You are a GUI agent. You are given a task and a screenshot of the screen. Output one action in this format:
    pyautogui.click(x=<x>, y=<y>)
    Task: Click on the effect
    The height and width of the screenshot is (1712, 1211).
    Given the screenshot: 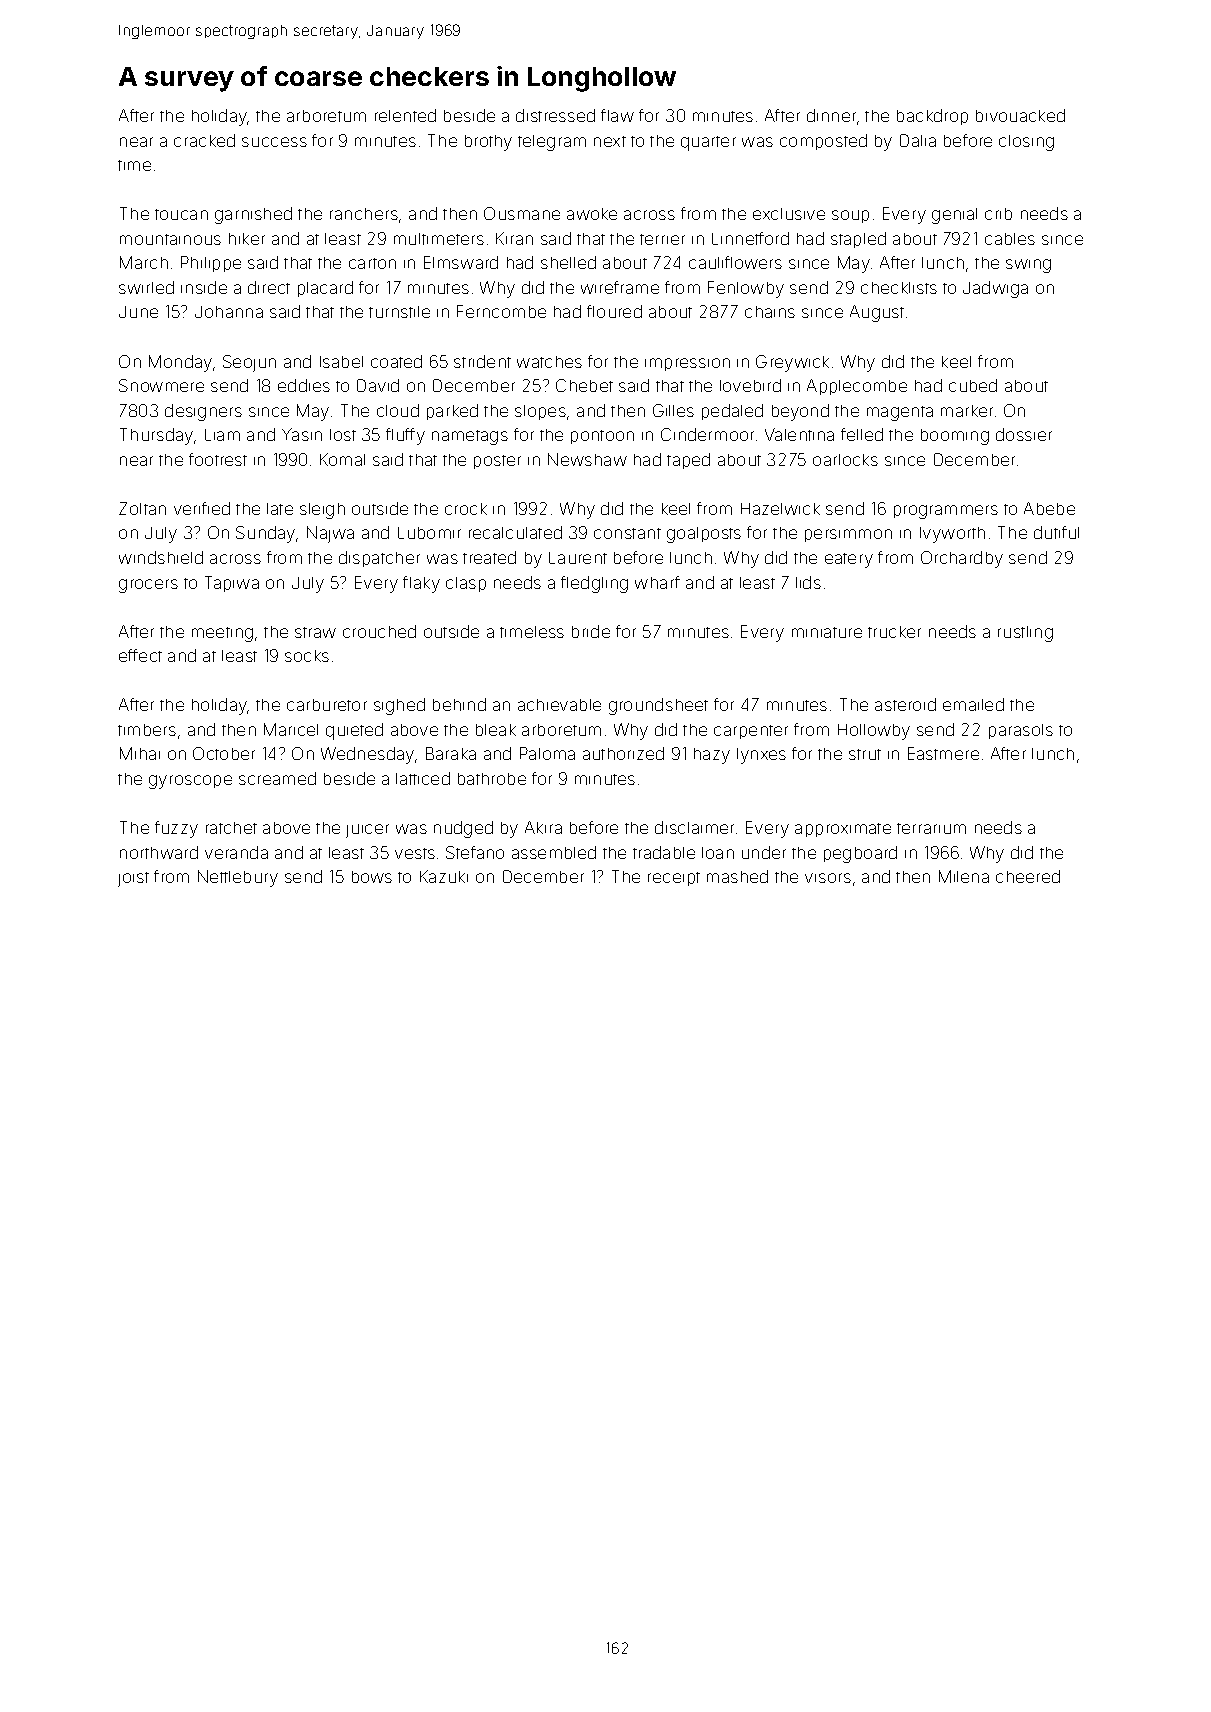 What is the action you would take?
    pyautogui.click(x=140, y=655)
